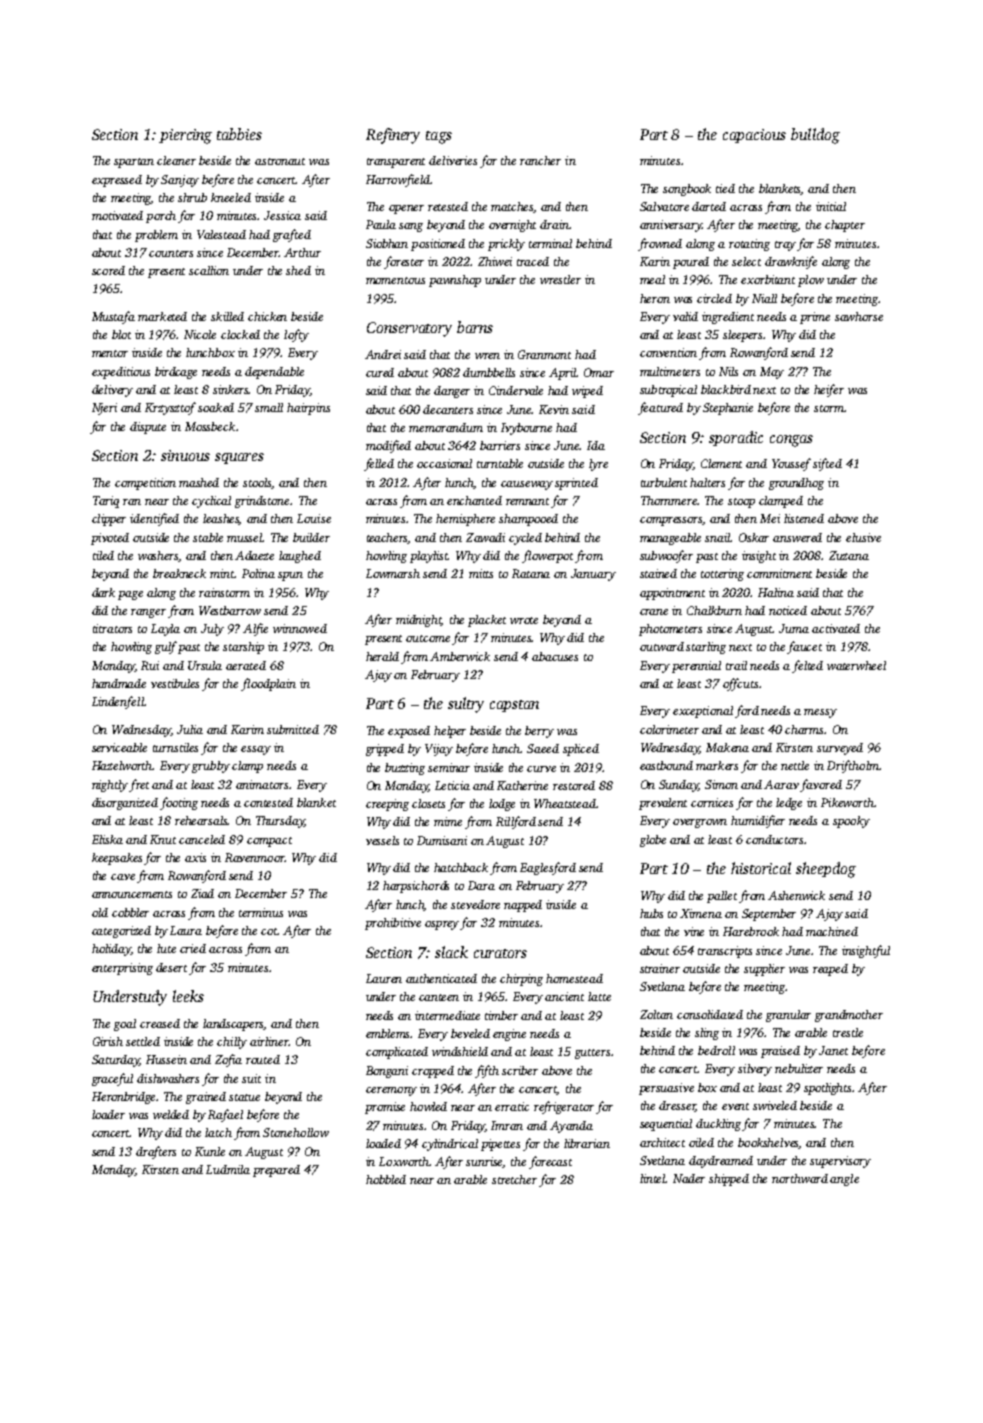 This document has width=983, height=1423. Describe the element at coordinates (754, 136) in the document. I see `capacious` at that location.
